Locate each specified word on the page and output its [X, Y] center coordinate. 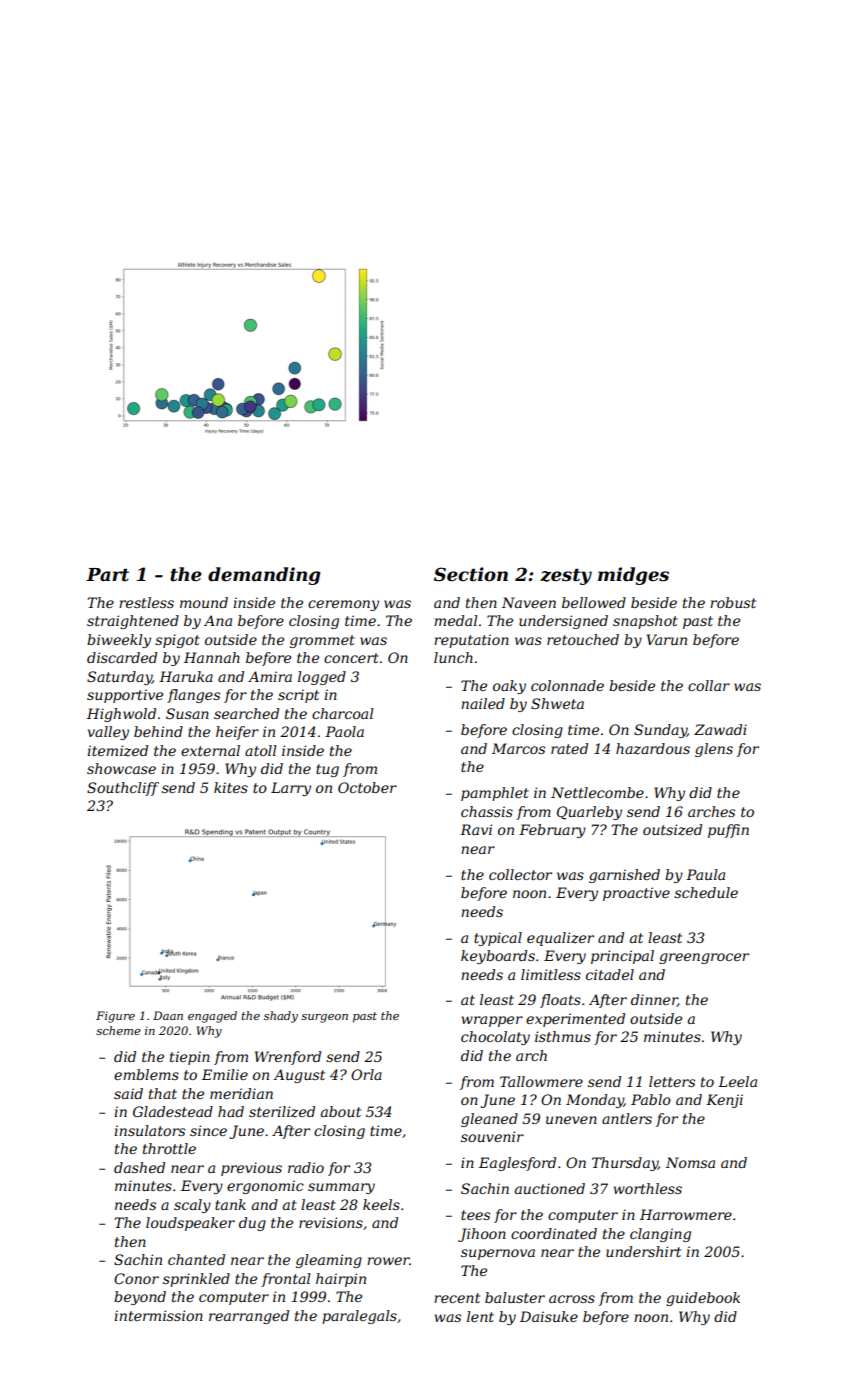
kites [231, 787]
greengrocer [704, 958]
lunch [453, 657]
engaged [212, 1017]
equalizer [560, 939]
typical [498, 939]
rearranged [249, 1317]
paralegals [359, 1317]
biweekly [119, 641]
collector [520, 874]
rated [569, 748]
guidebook [703, 1299]
